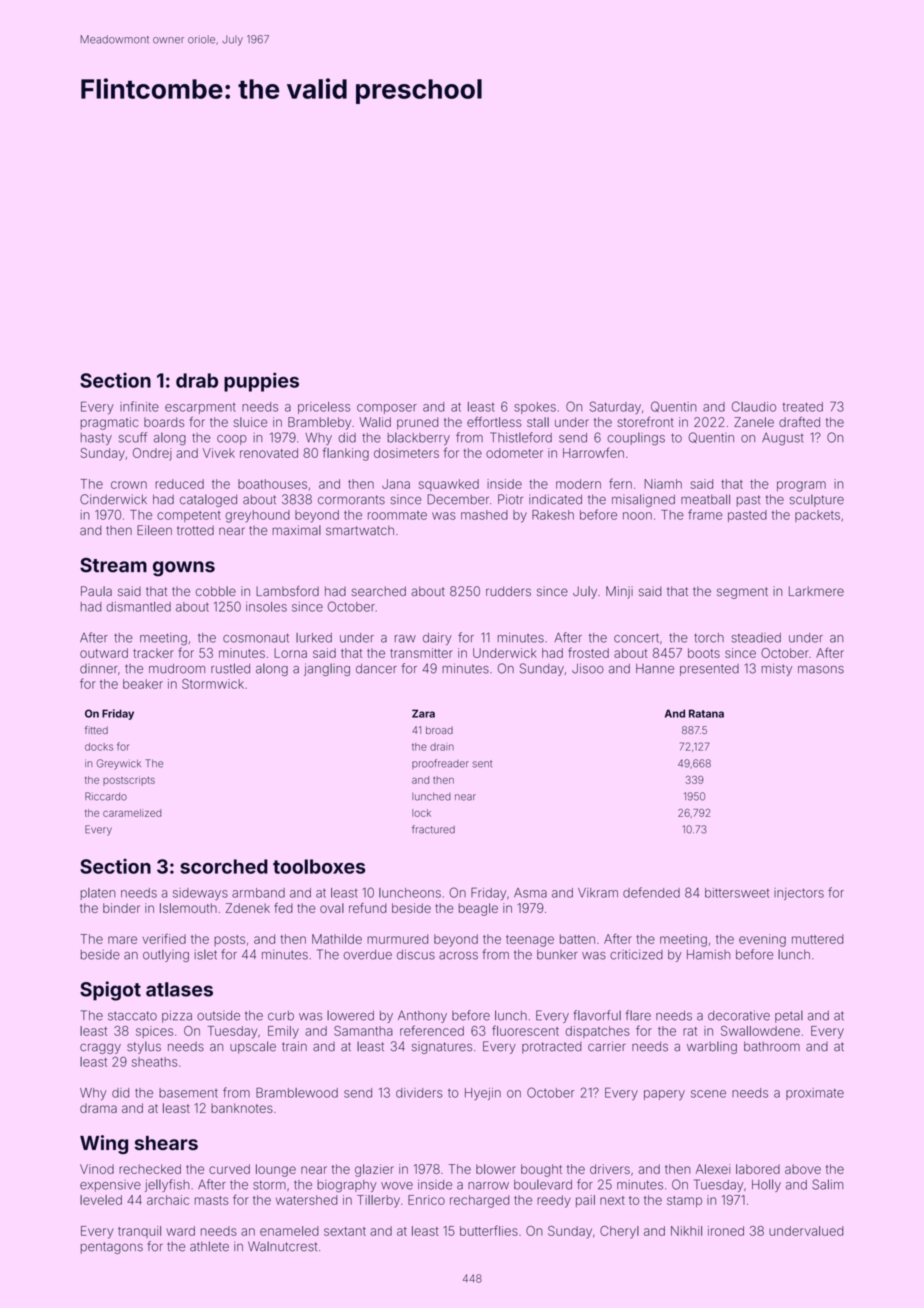 This document has width=924, height=1308. What do you see at coordinates (783, 439) in the document?
I see `August` at bounding box center [783, 439].
